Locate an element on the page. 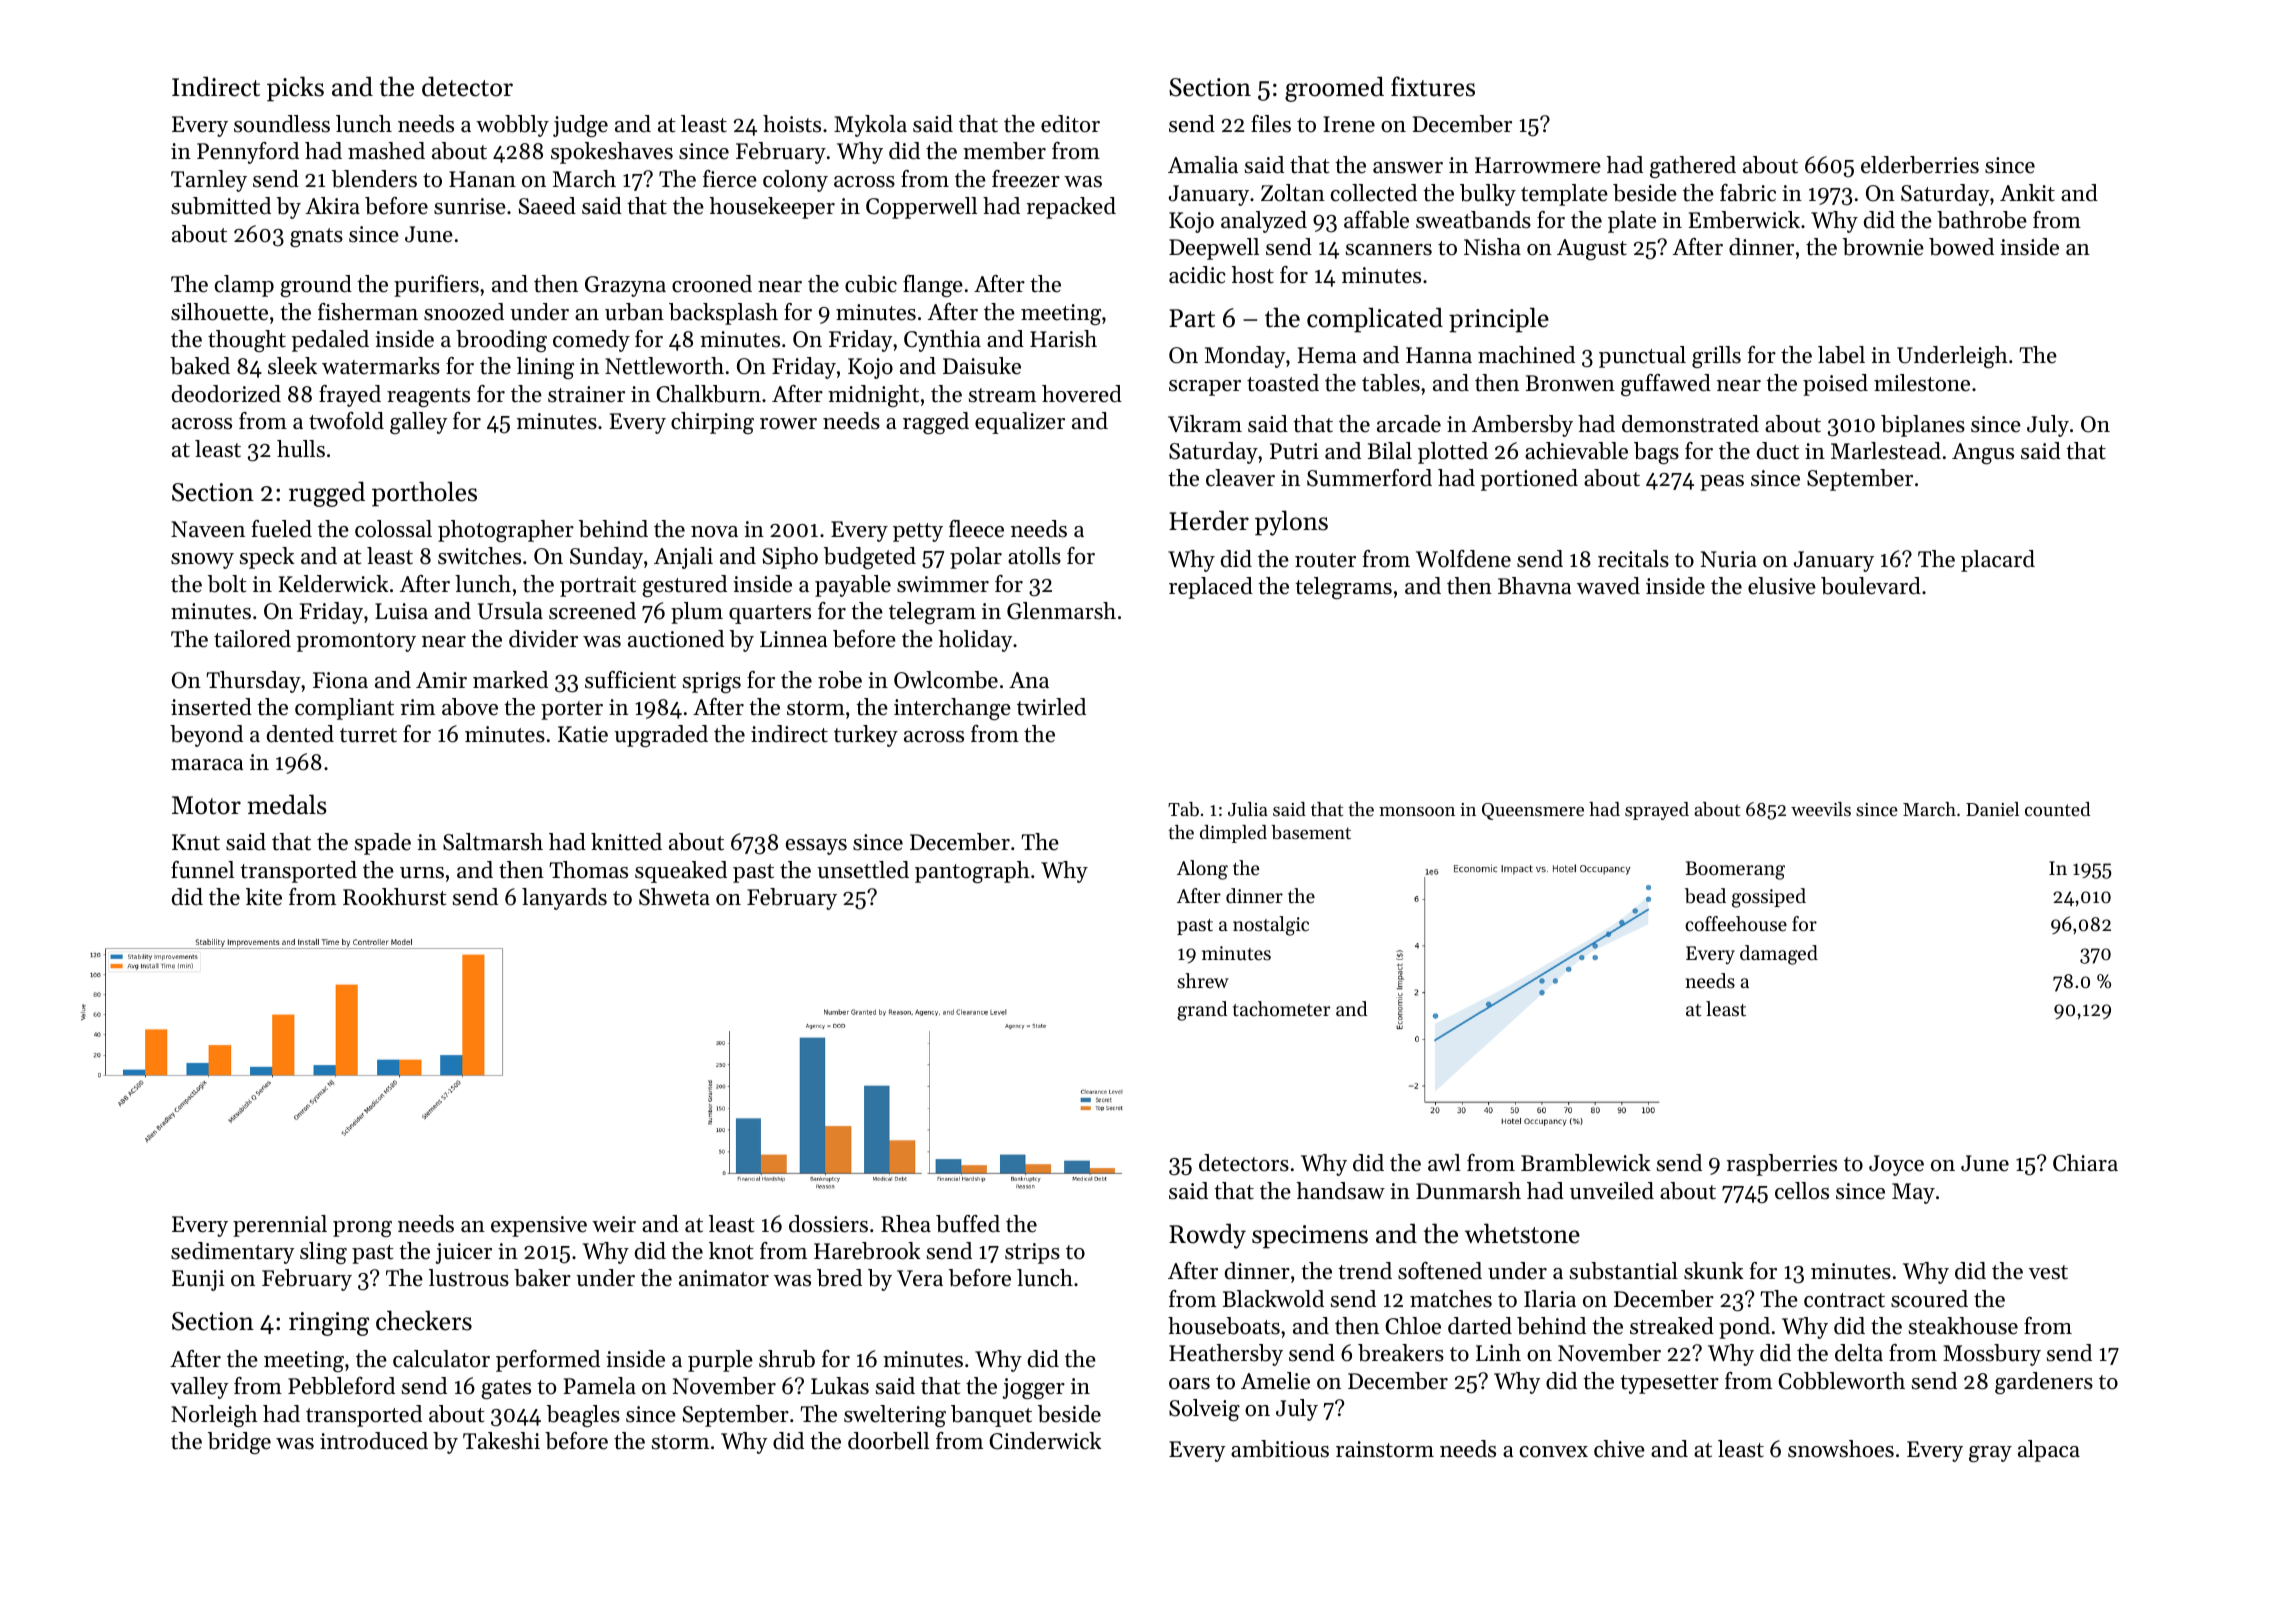 Image resolution: width=2292 pixels, height=1620 pixels. monsoon is located at coordinates (1417, 811).
